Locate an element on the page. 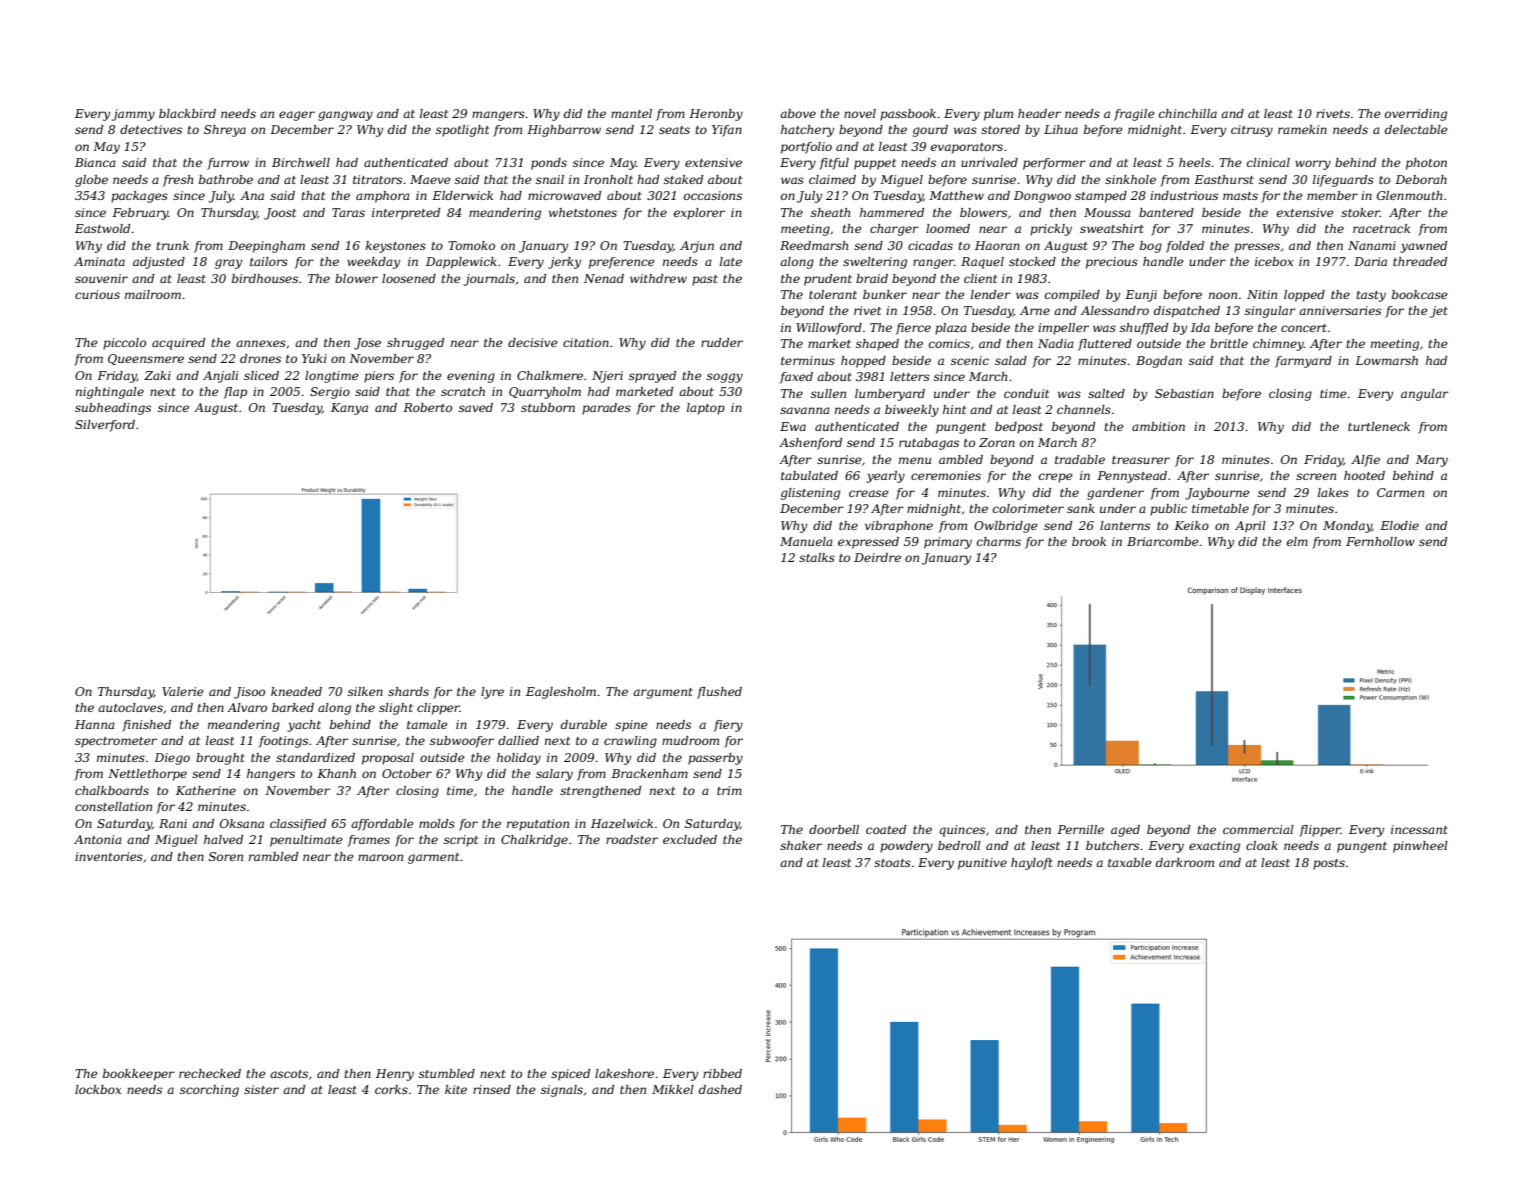 The image size is (1523, 1177). reputation is located at coordinates (538, 825).
